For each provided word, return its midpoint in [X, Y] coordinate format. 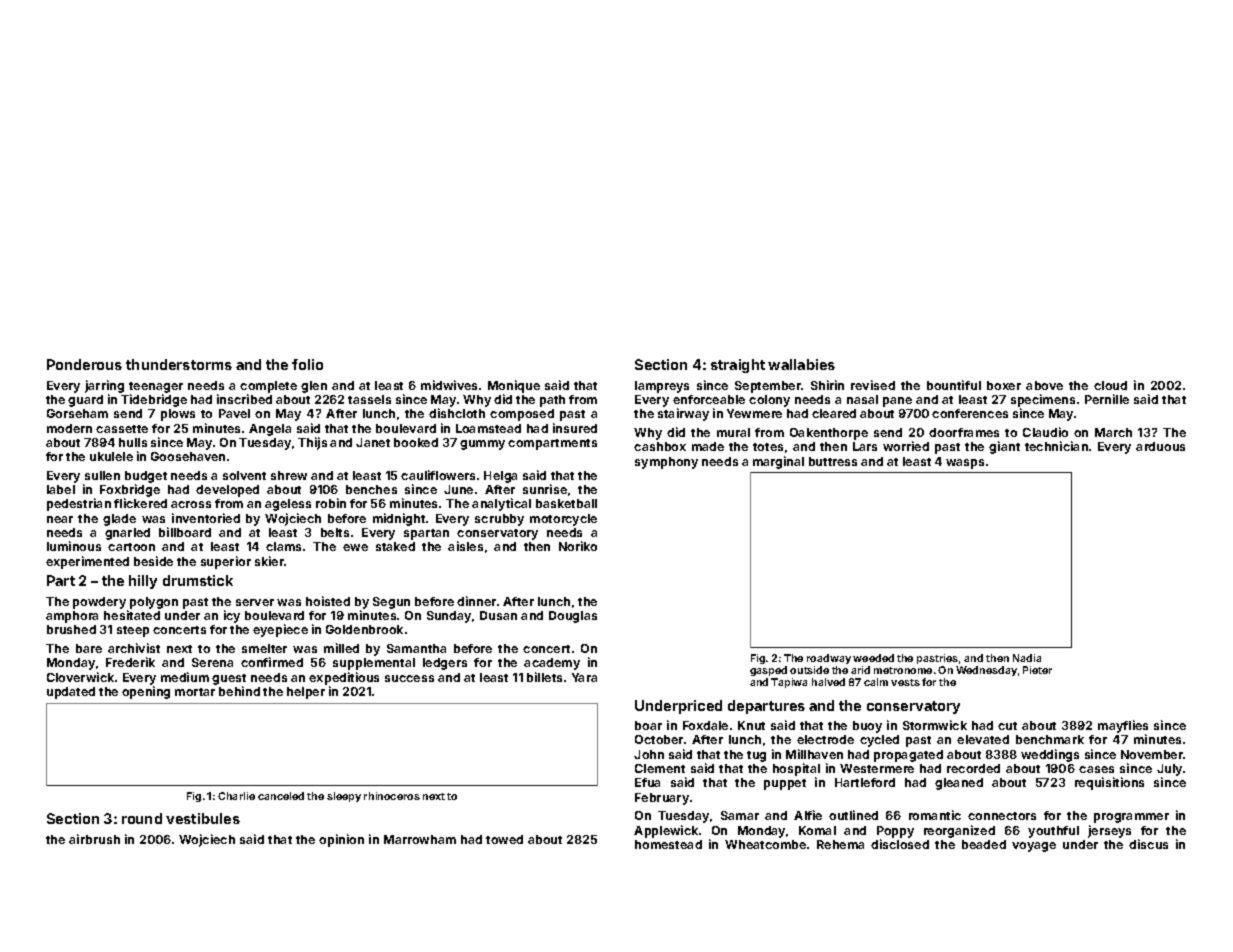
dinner [476, 601]
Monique [514, 386]
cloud [1110, 385]
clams [283, 546]
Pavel [234, 413]
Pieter [1037, 670]
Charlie [236, 796]
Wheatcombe [765, 844]
